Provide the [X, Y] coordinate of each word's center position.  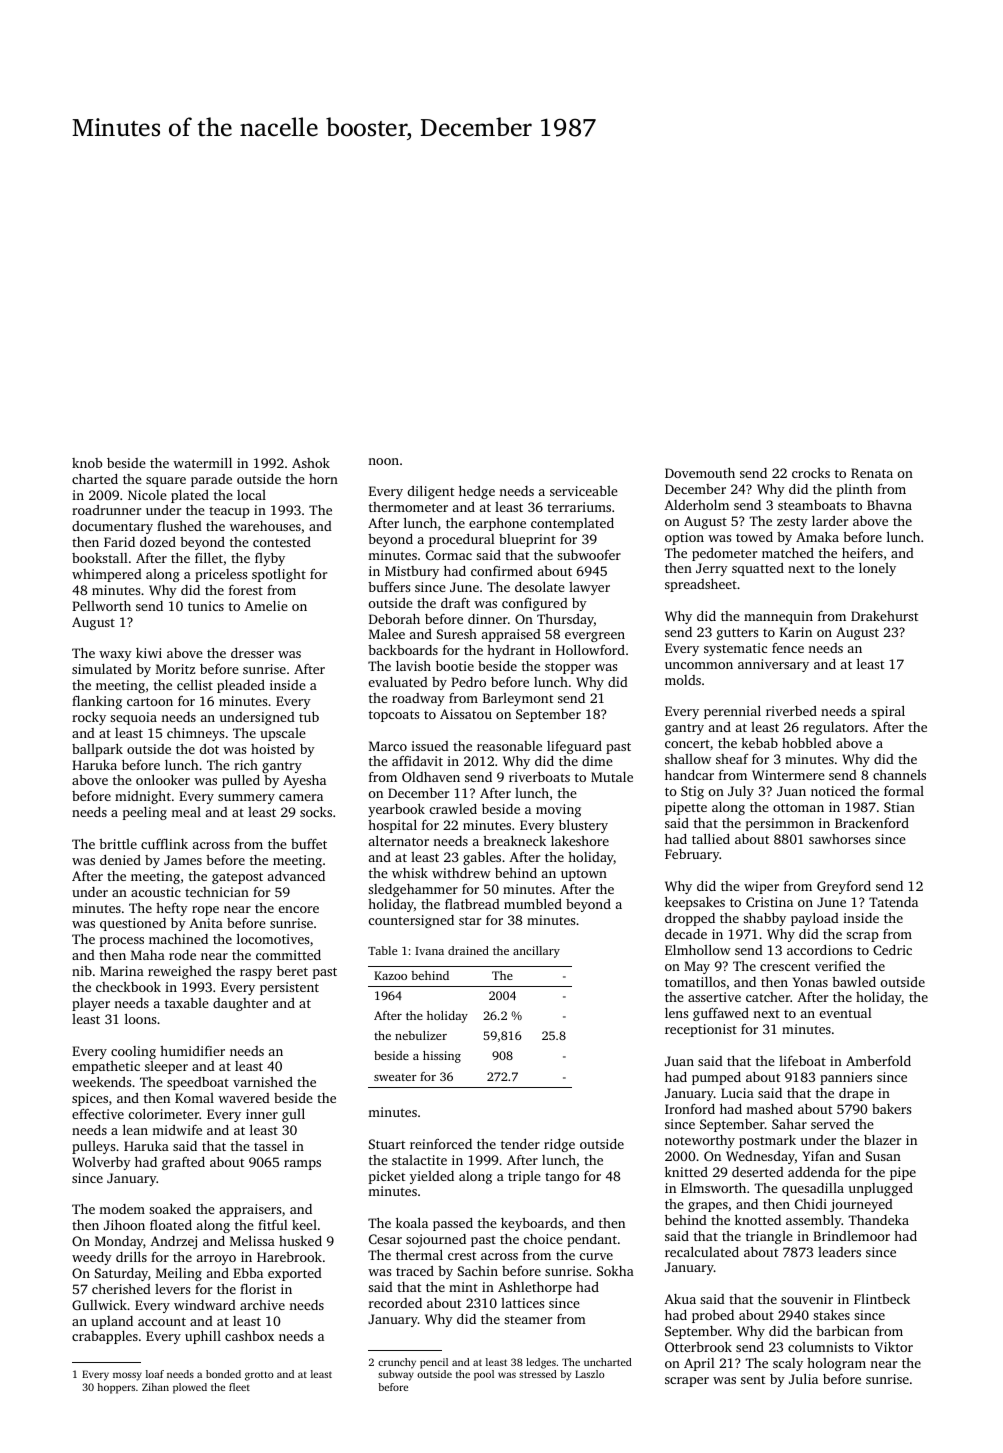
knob [87, 463]
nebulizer [421, 1035]
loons [140, 1019]
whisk [410, 873]
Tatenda [893, 902]
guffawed [721, 1014]
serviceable [584, 491]
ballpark [97, 750]
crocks [811, 473]
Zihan [155, 1387]
